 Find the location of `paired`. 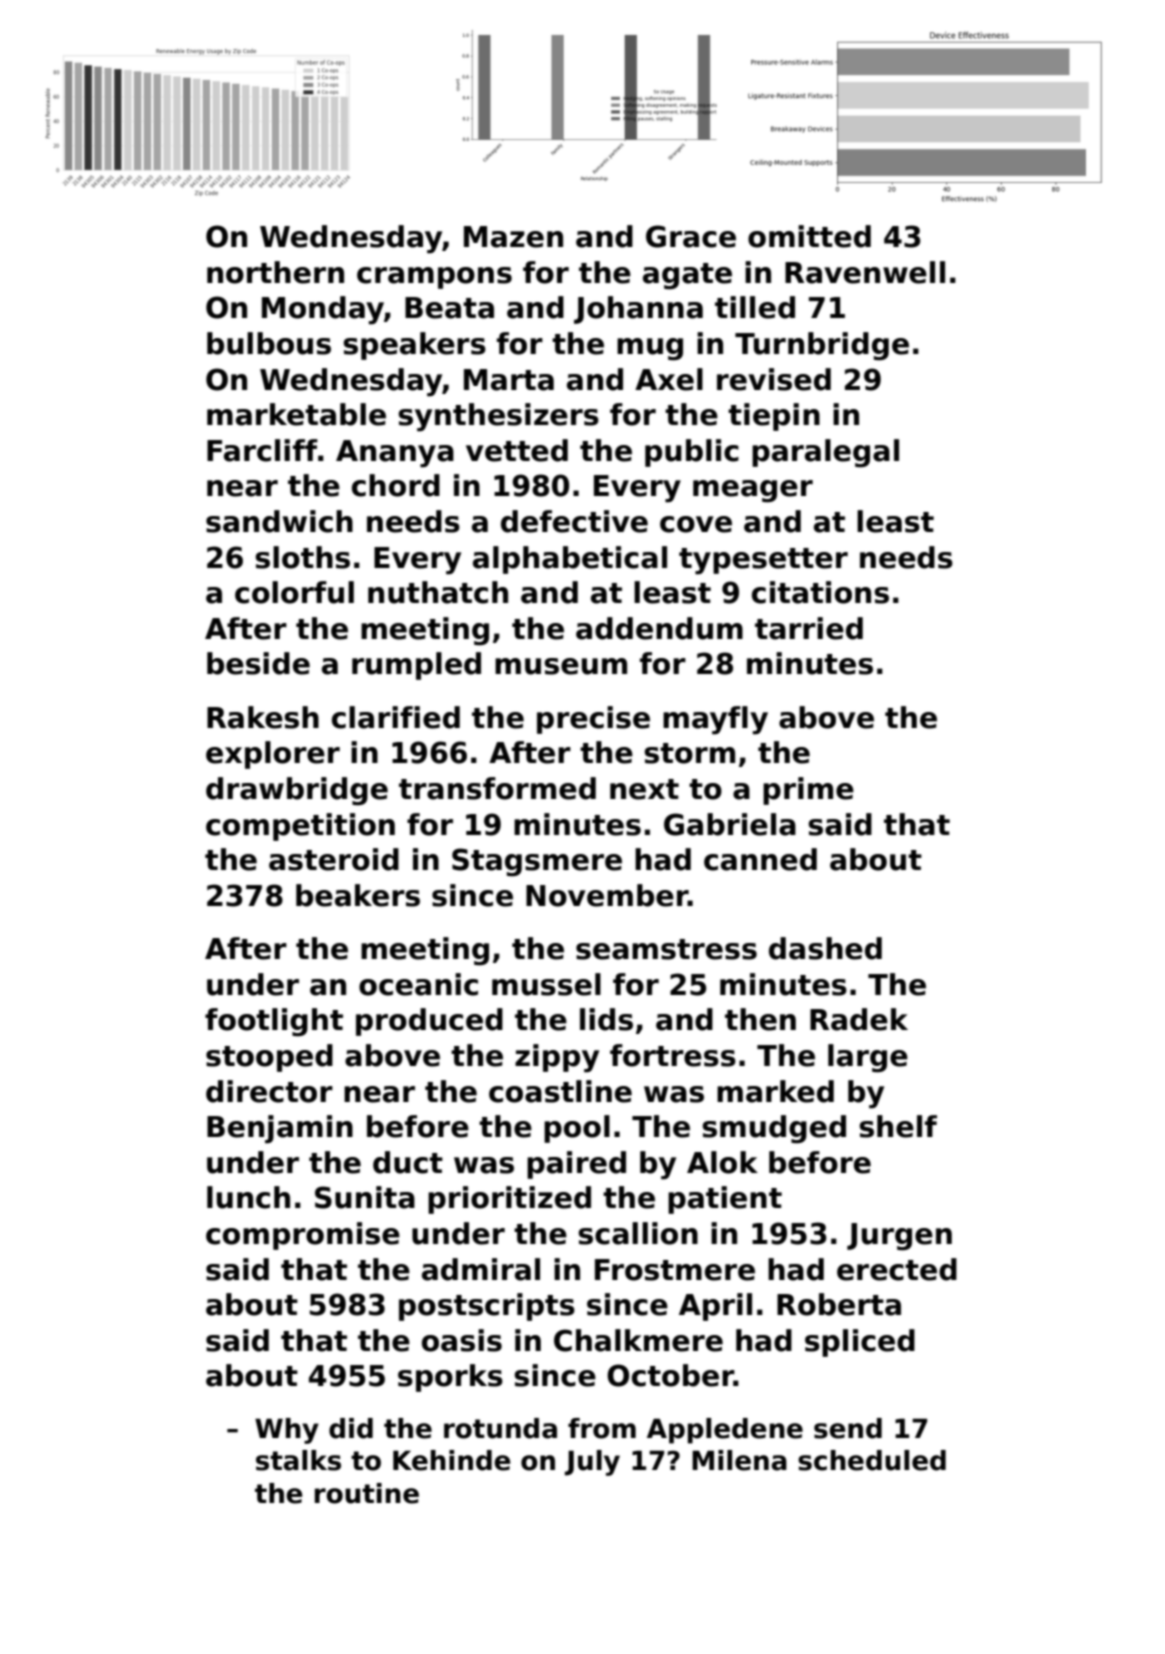

paired is located at coordinates (576, 1165).
